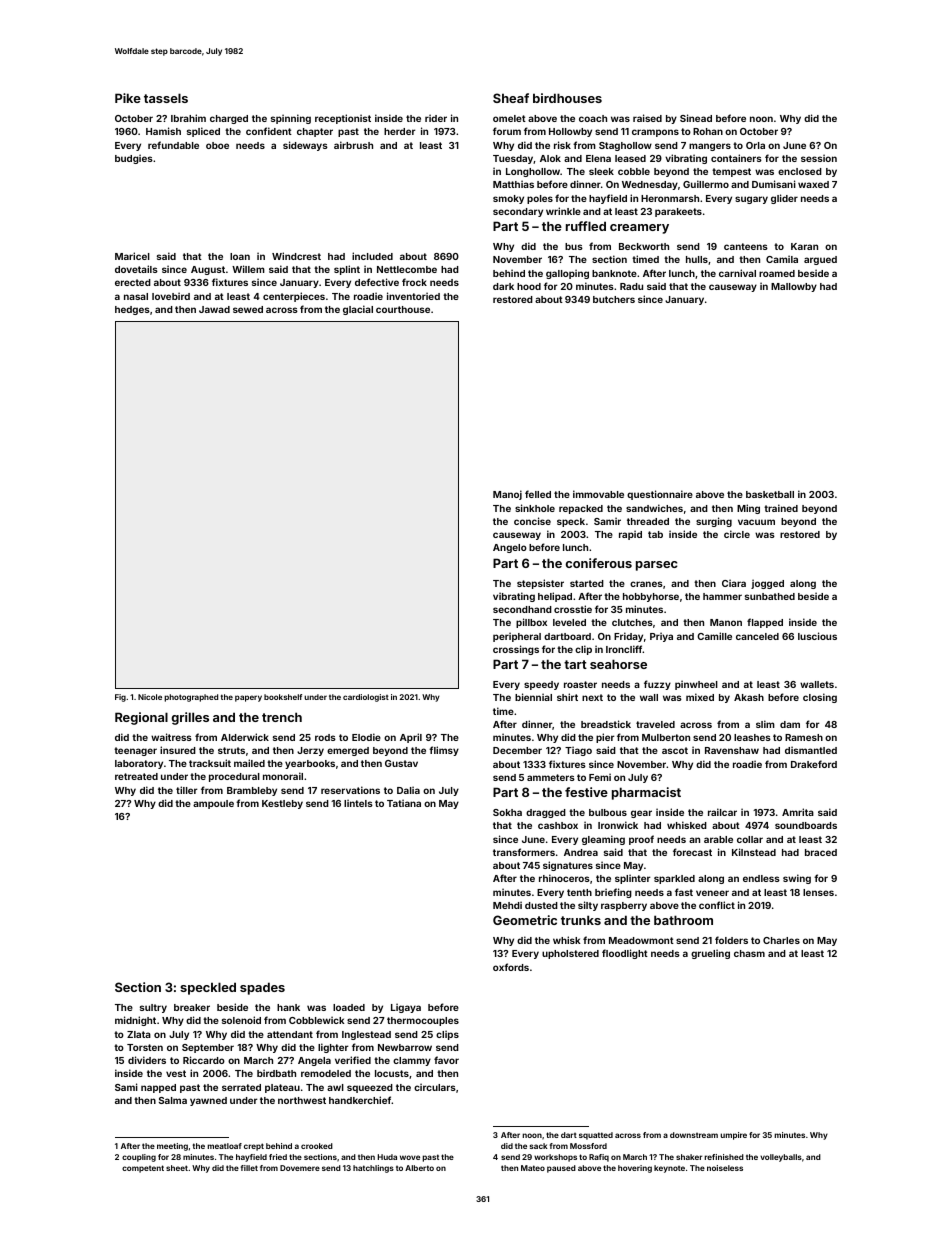 The image size is (952, 1233). I want to click on grueling, so click(710, 954).
